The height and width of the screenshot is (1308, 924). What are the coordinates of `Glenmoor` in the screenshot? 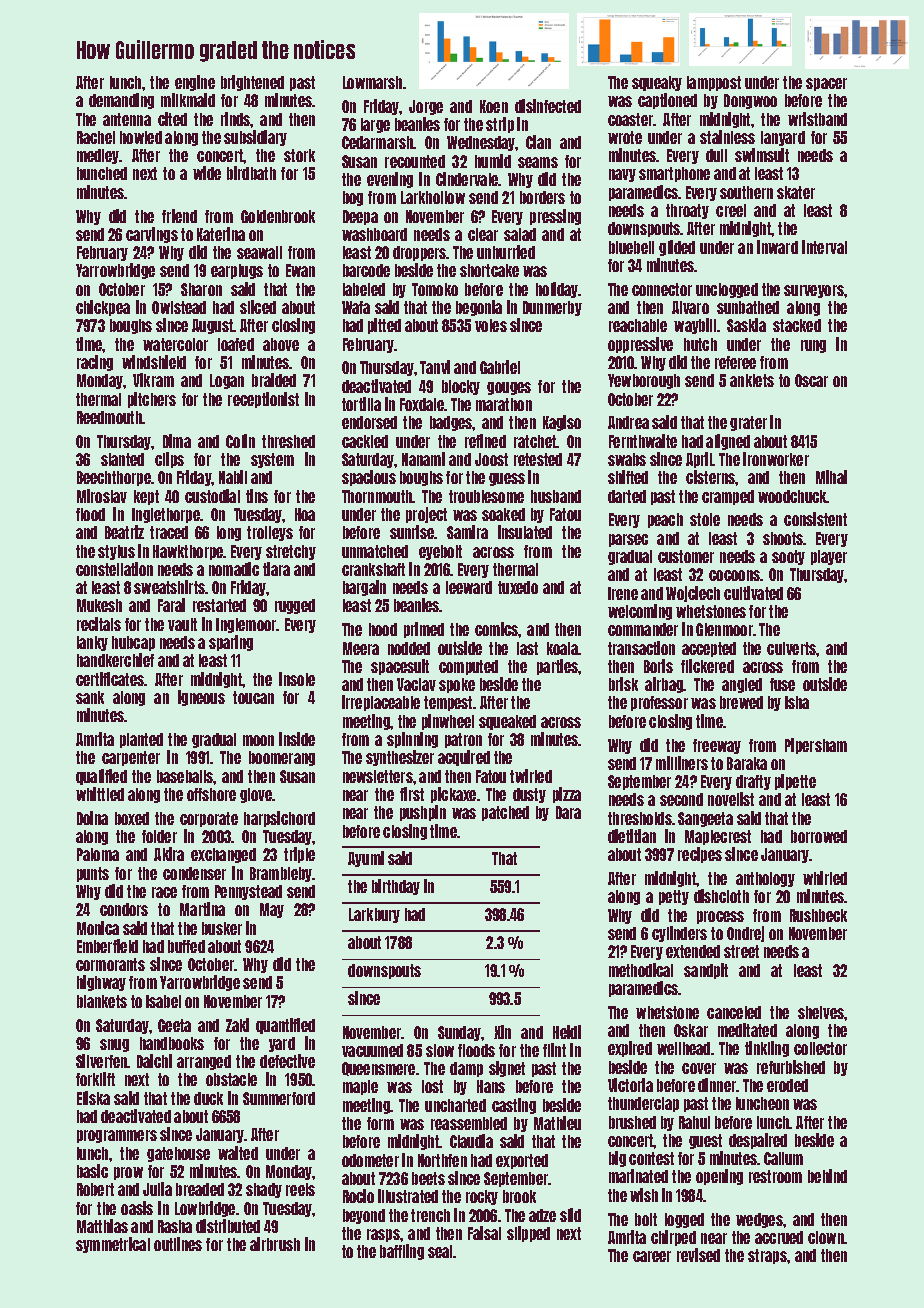 It's located at (724, 629).
